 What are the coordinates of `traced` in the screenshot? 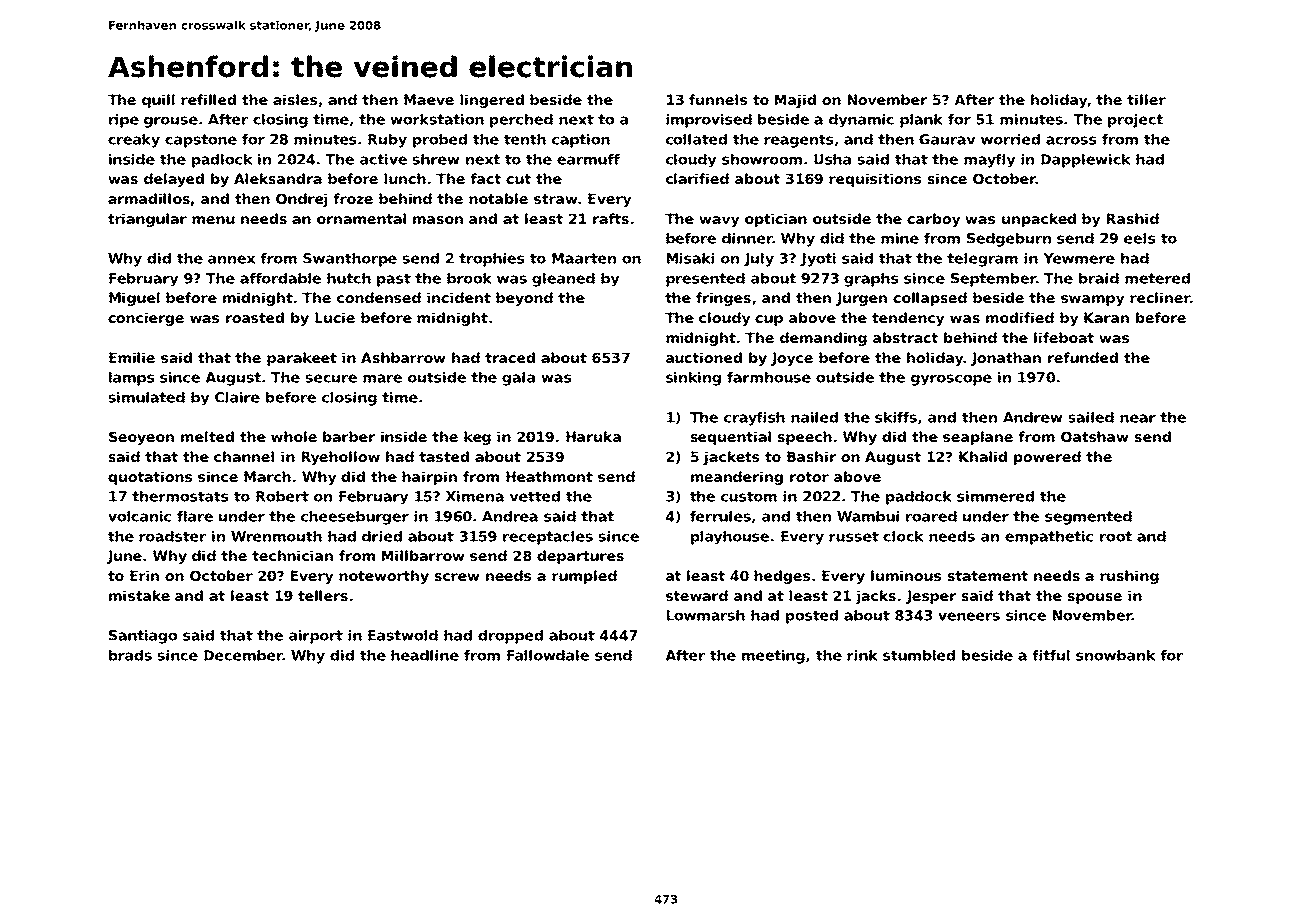 It's located at (510, 357).
